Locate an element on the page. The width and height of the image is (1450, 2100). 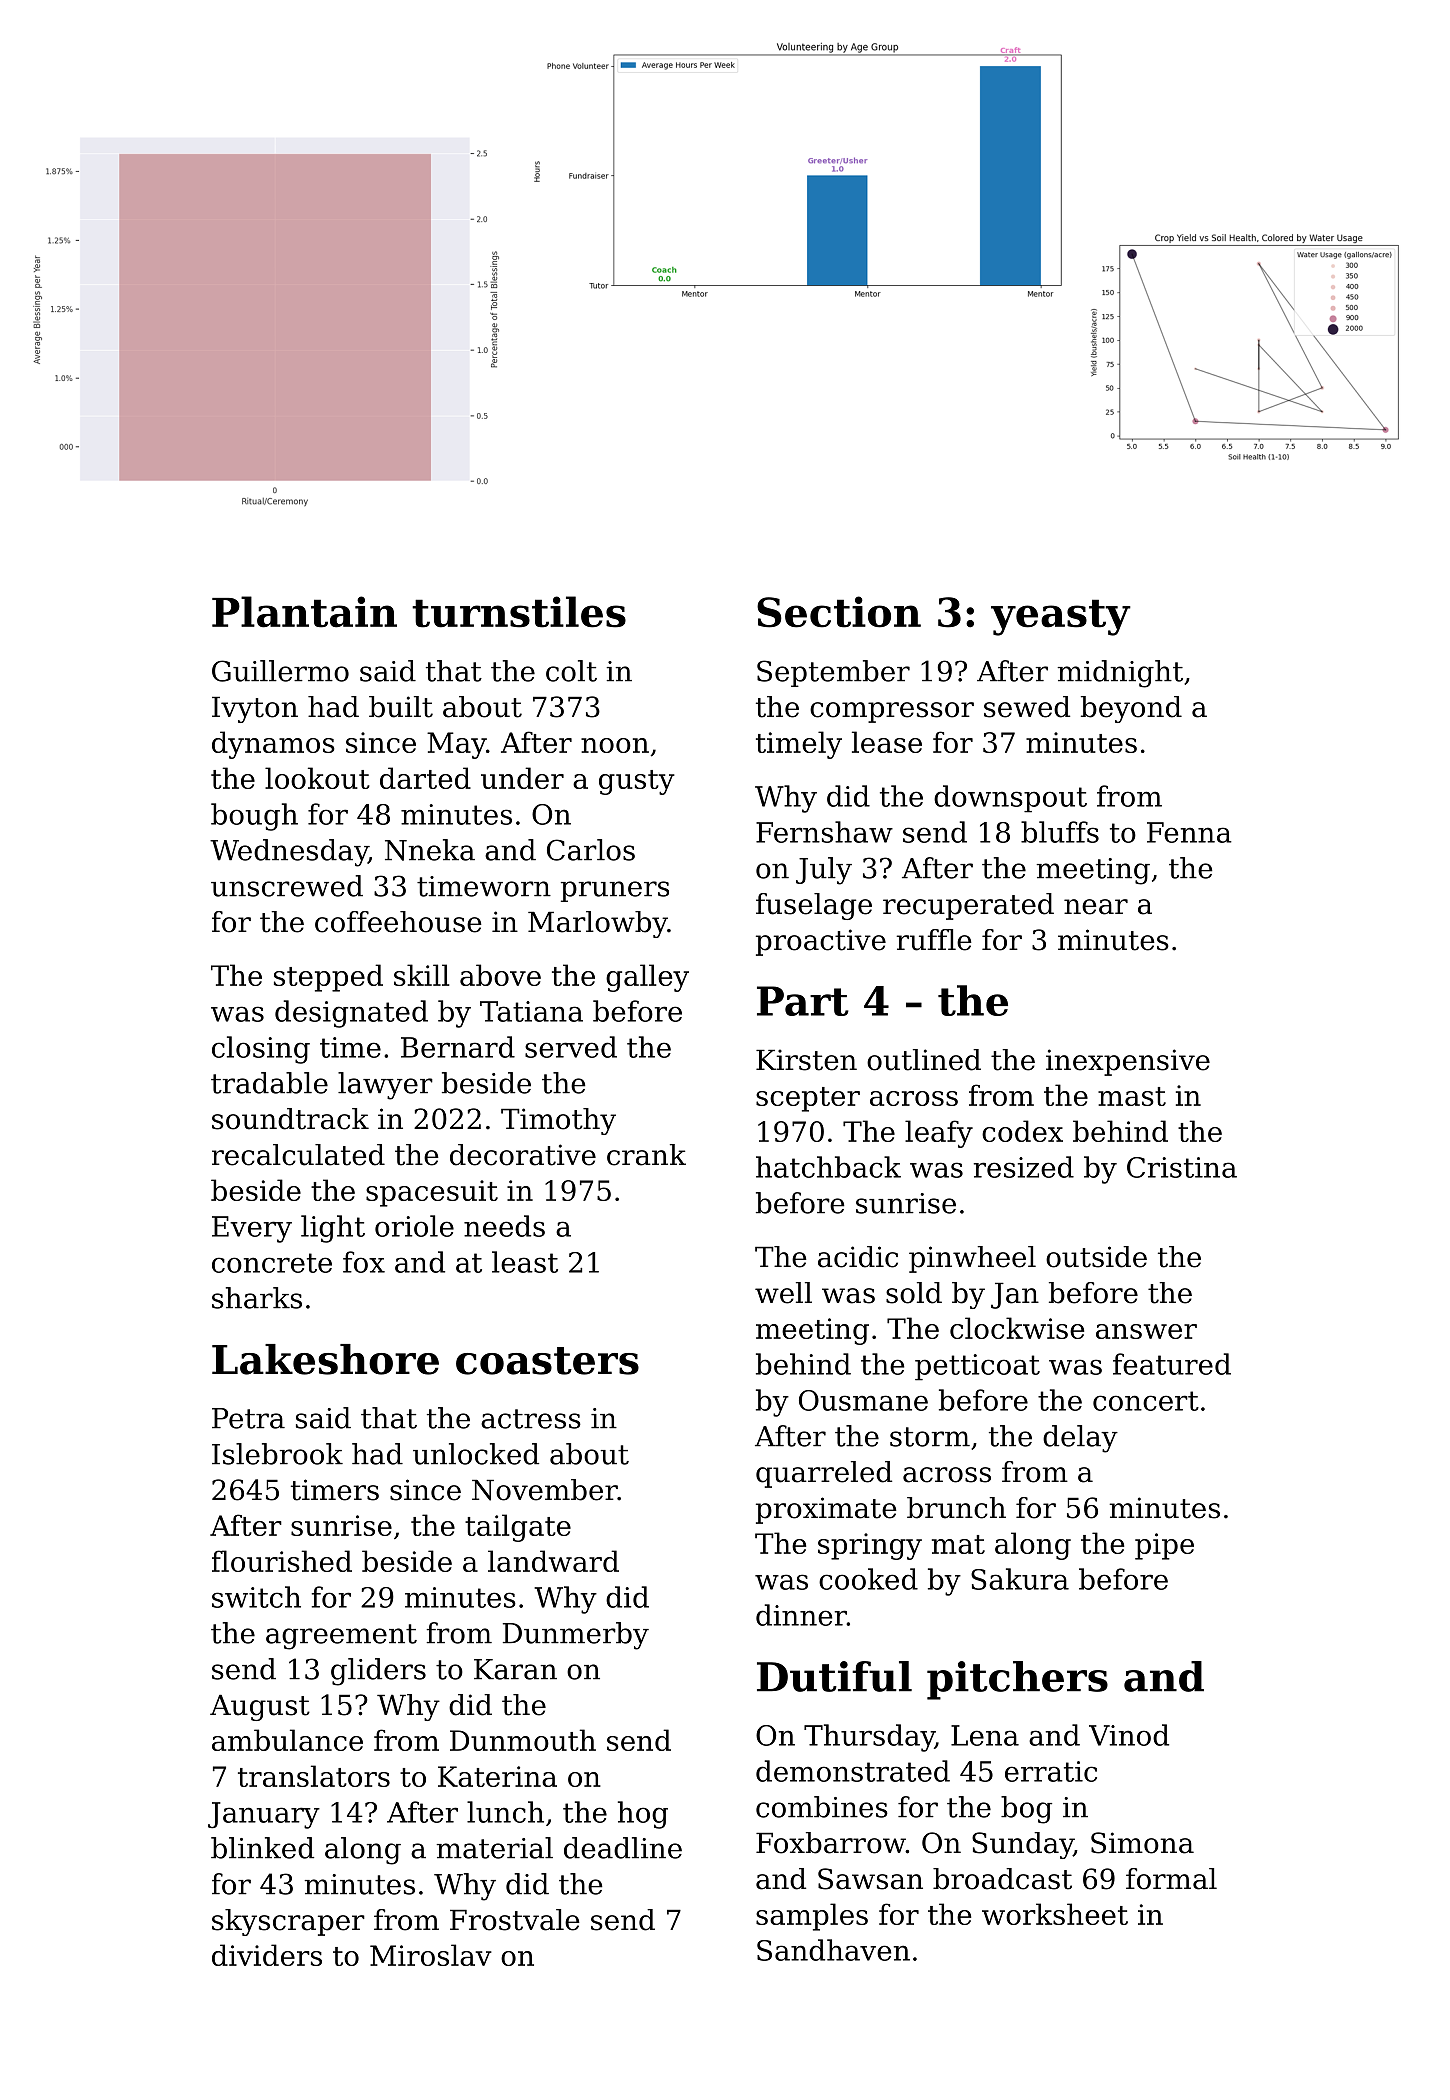
lawyer is located at coordinates (385, 1086).
